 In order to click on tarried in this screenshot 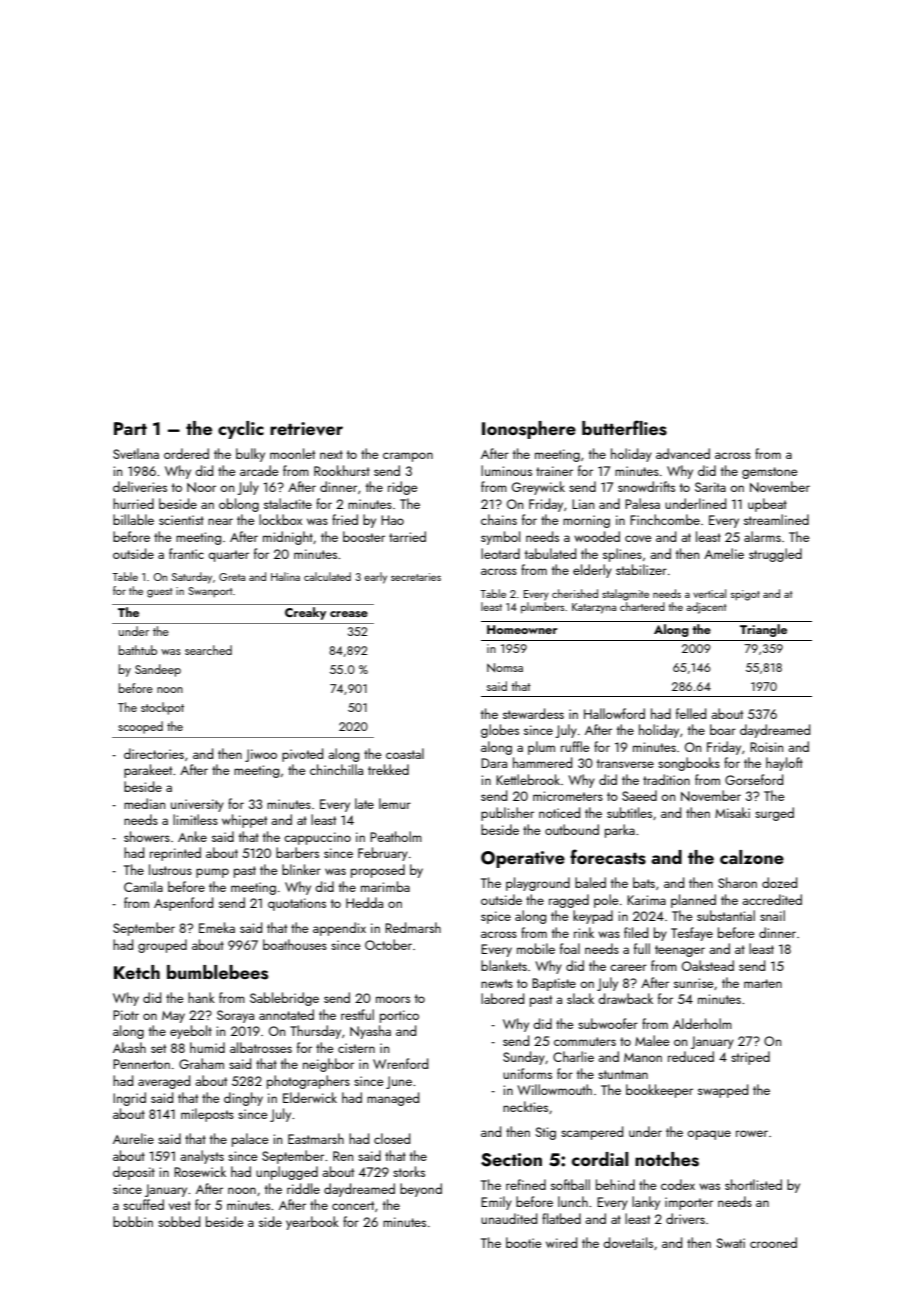, I will do `click(407, 536)`.
